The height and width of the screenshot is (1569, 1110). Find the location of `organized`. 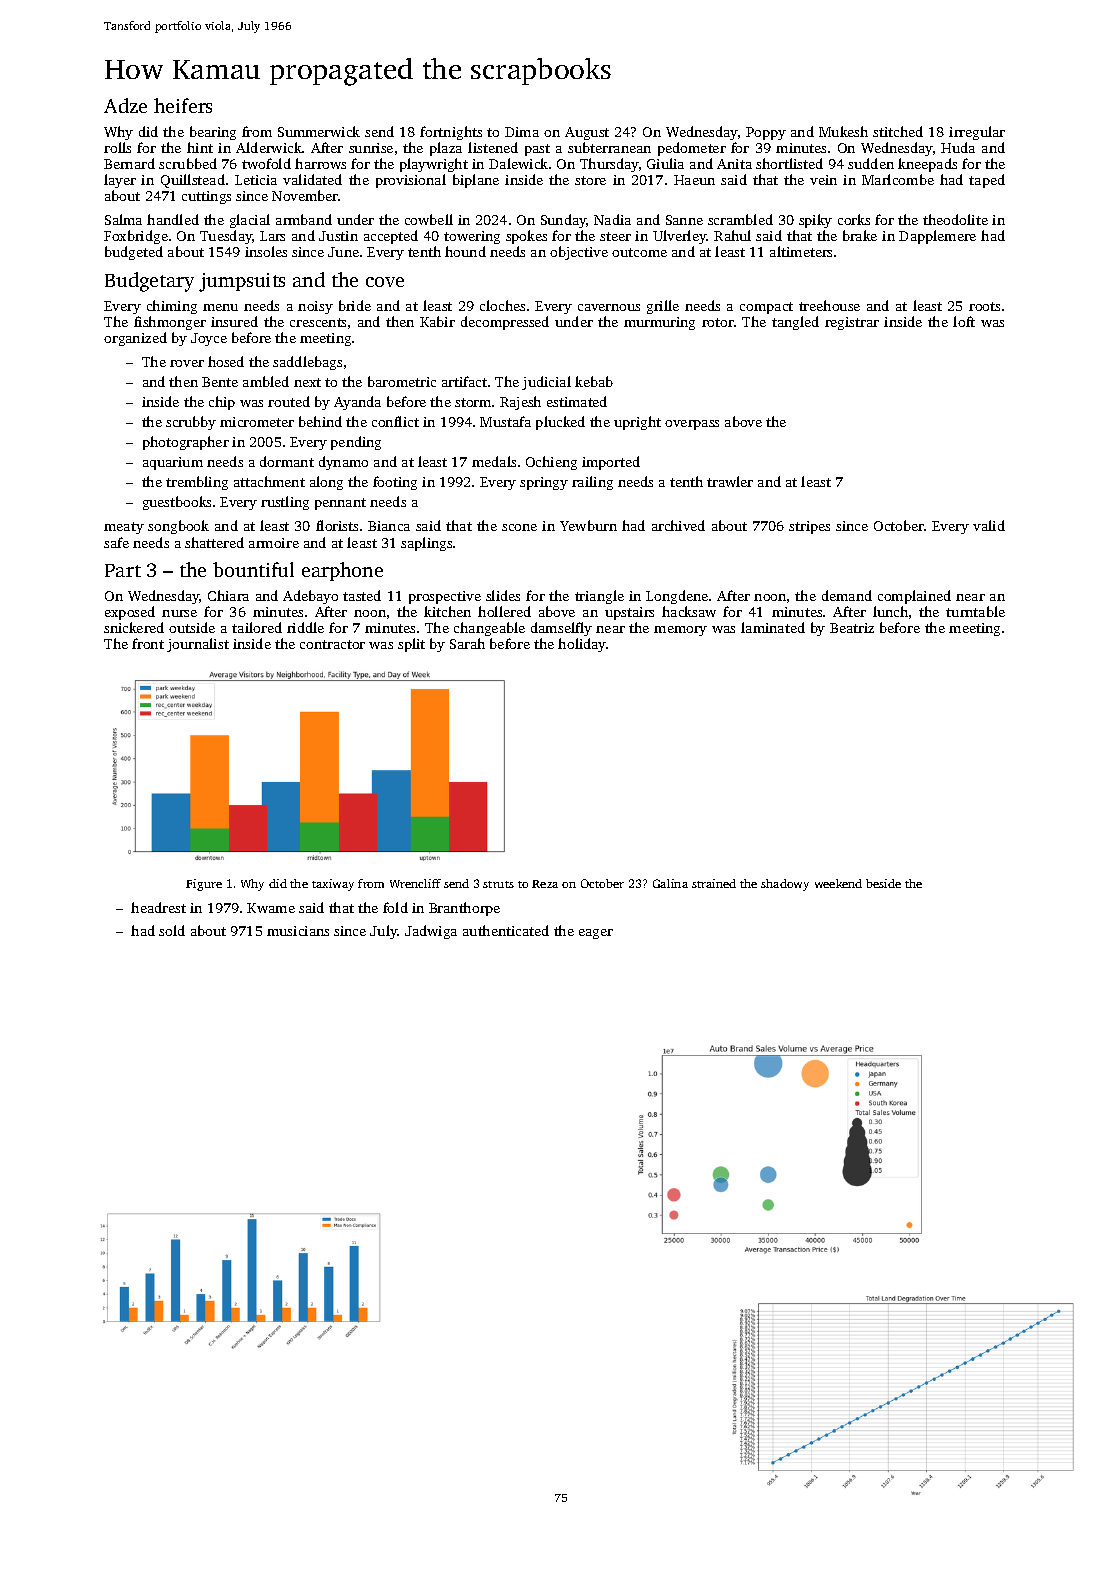

organized is located at coordinates (135, 339).
